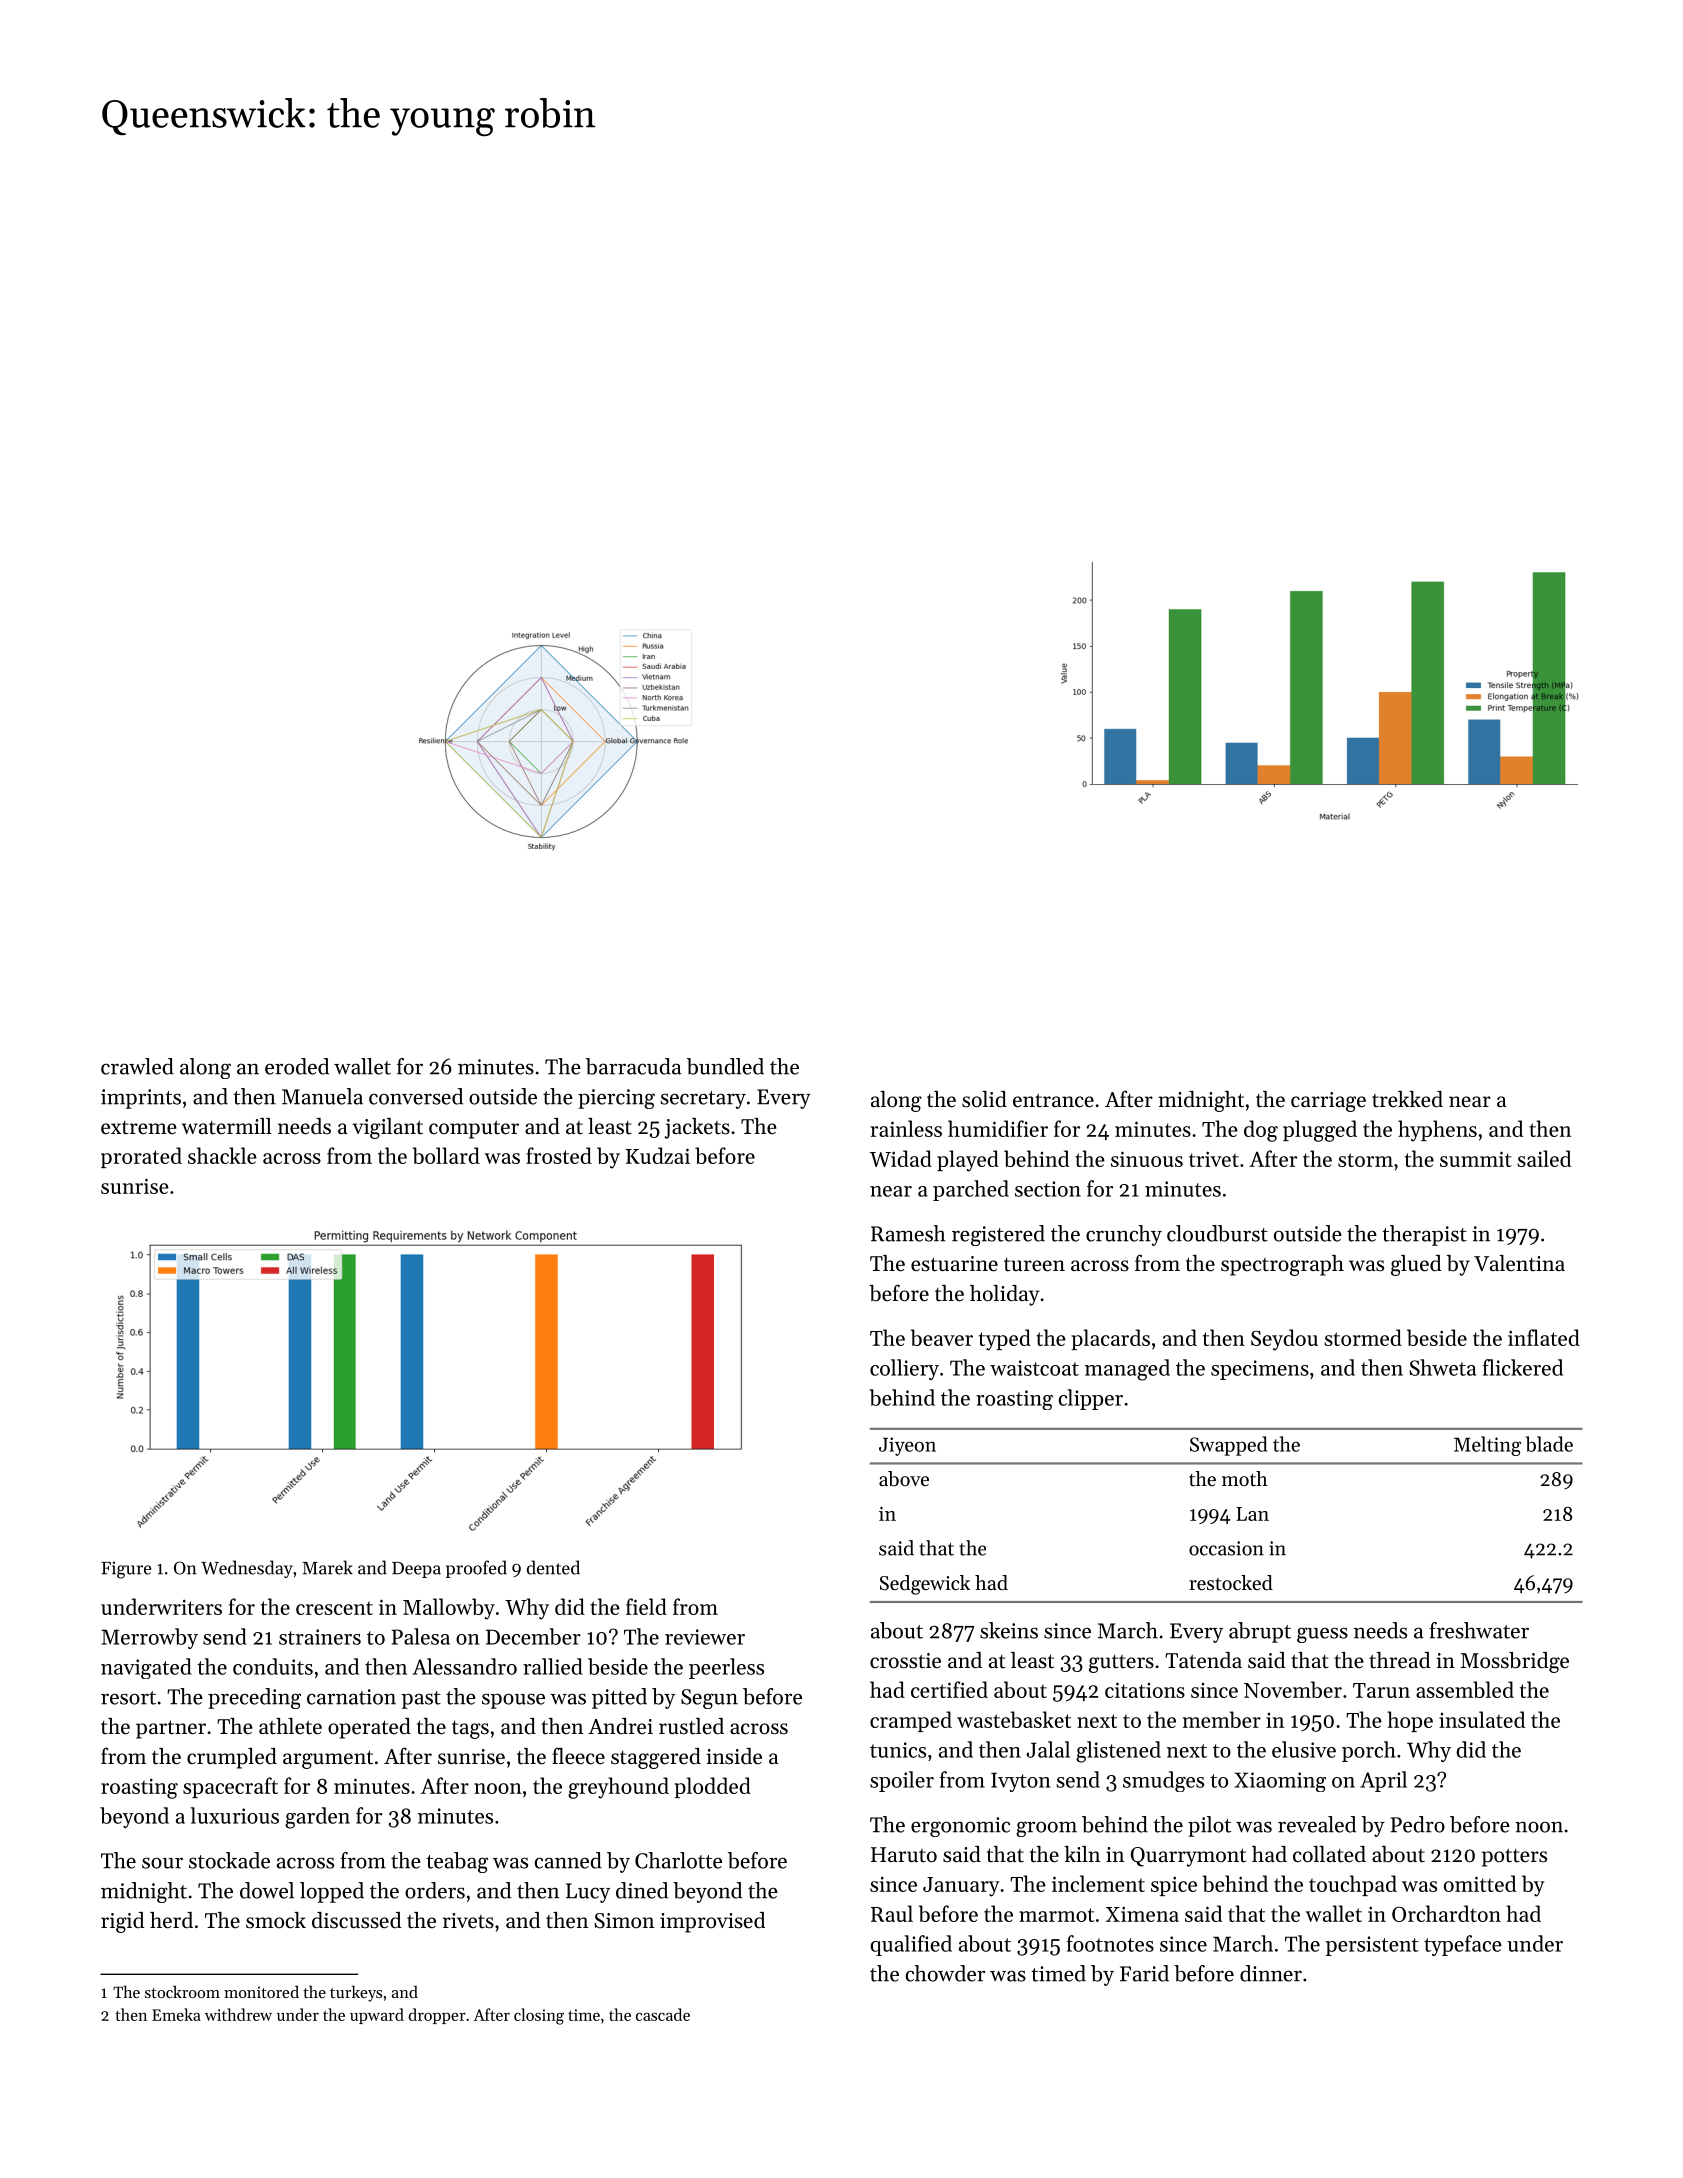 Image resolution: width=1683 pixels, height=2178 pixels. Describe the element at coordinates (141, 1157) in the screenshot. I see `prorated` at that location.
